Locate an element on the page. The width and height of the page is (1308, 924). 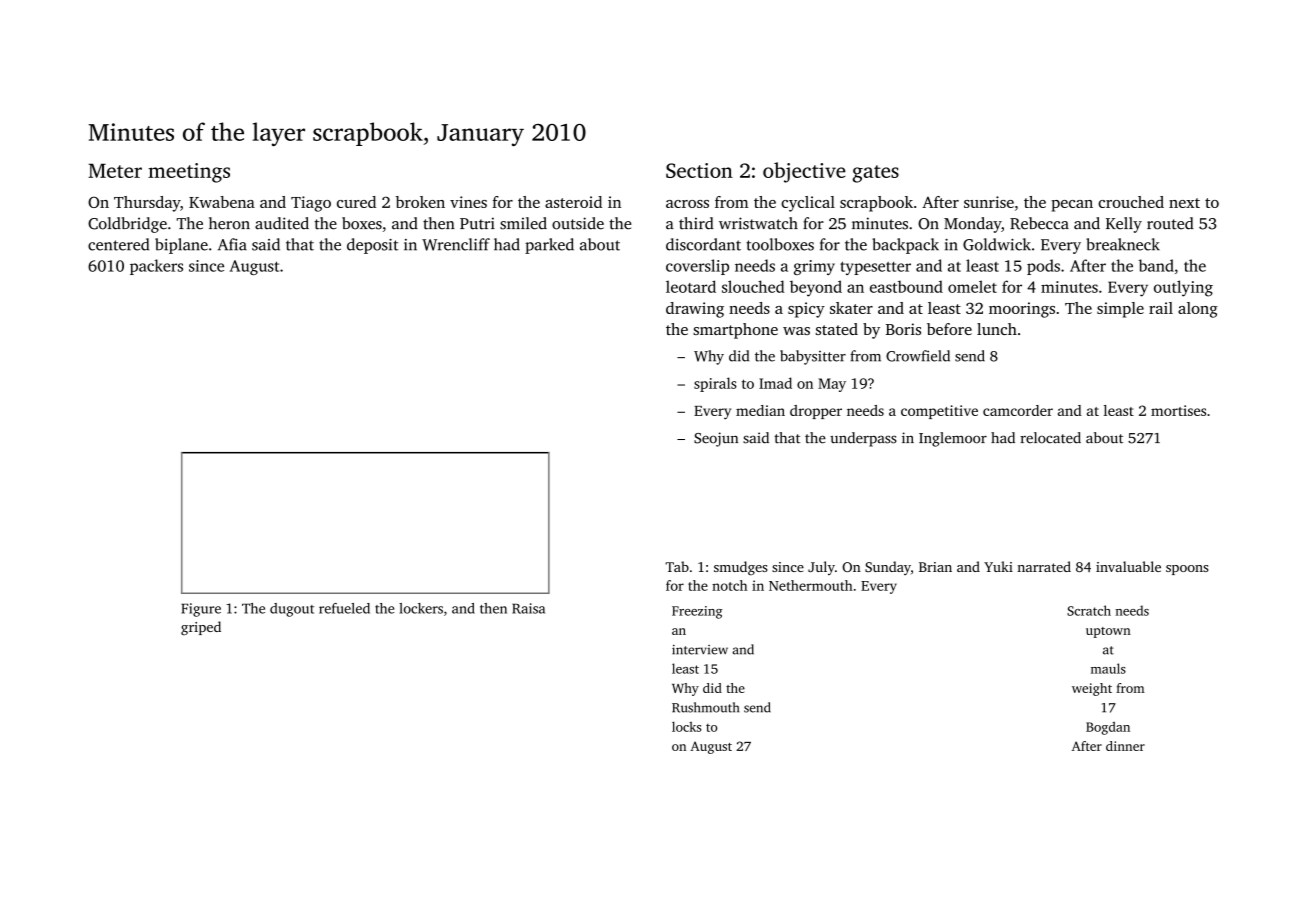
Seojun is located at coordinates (716, 439).
